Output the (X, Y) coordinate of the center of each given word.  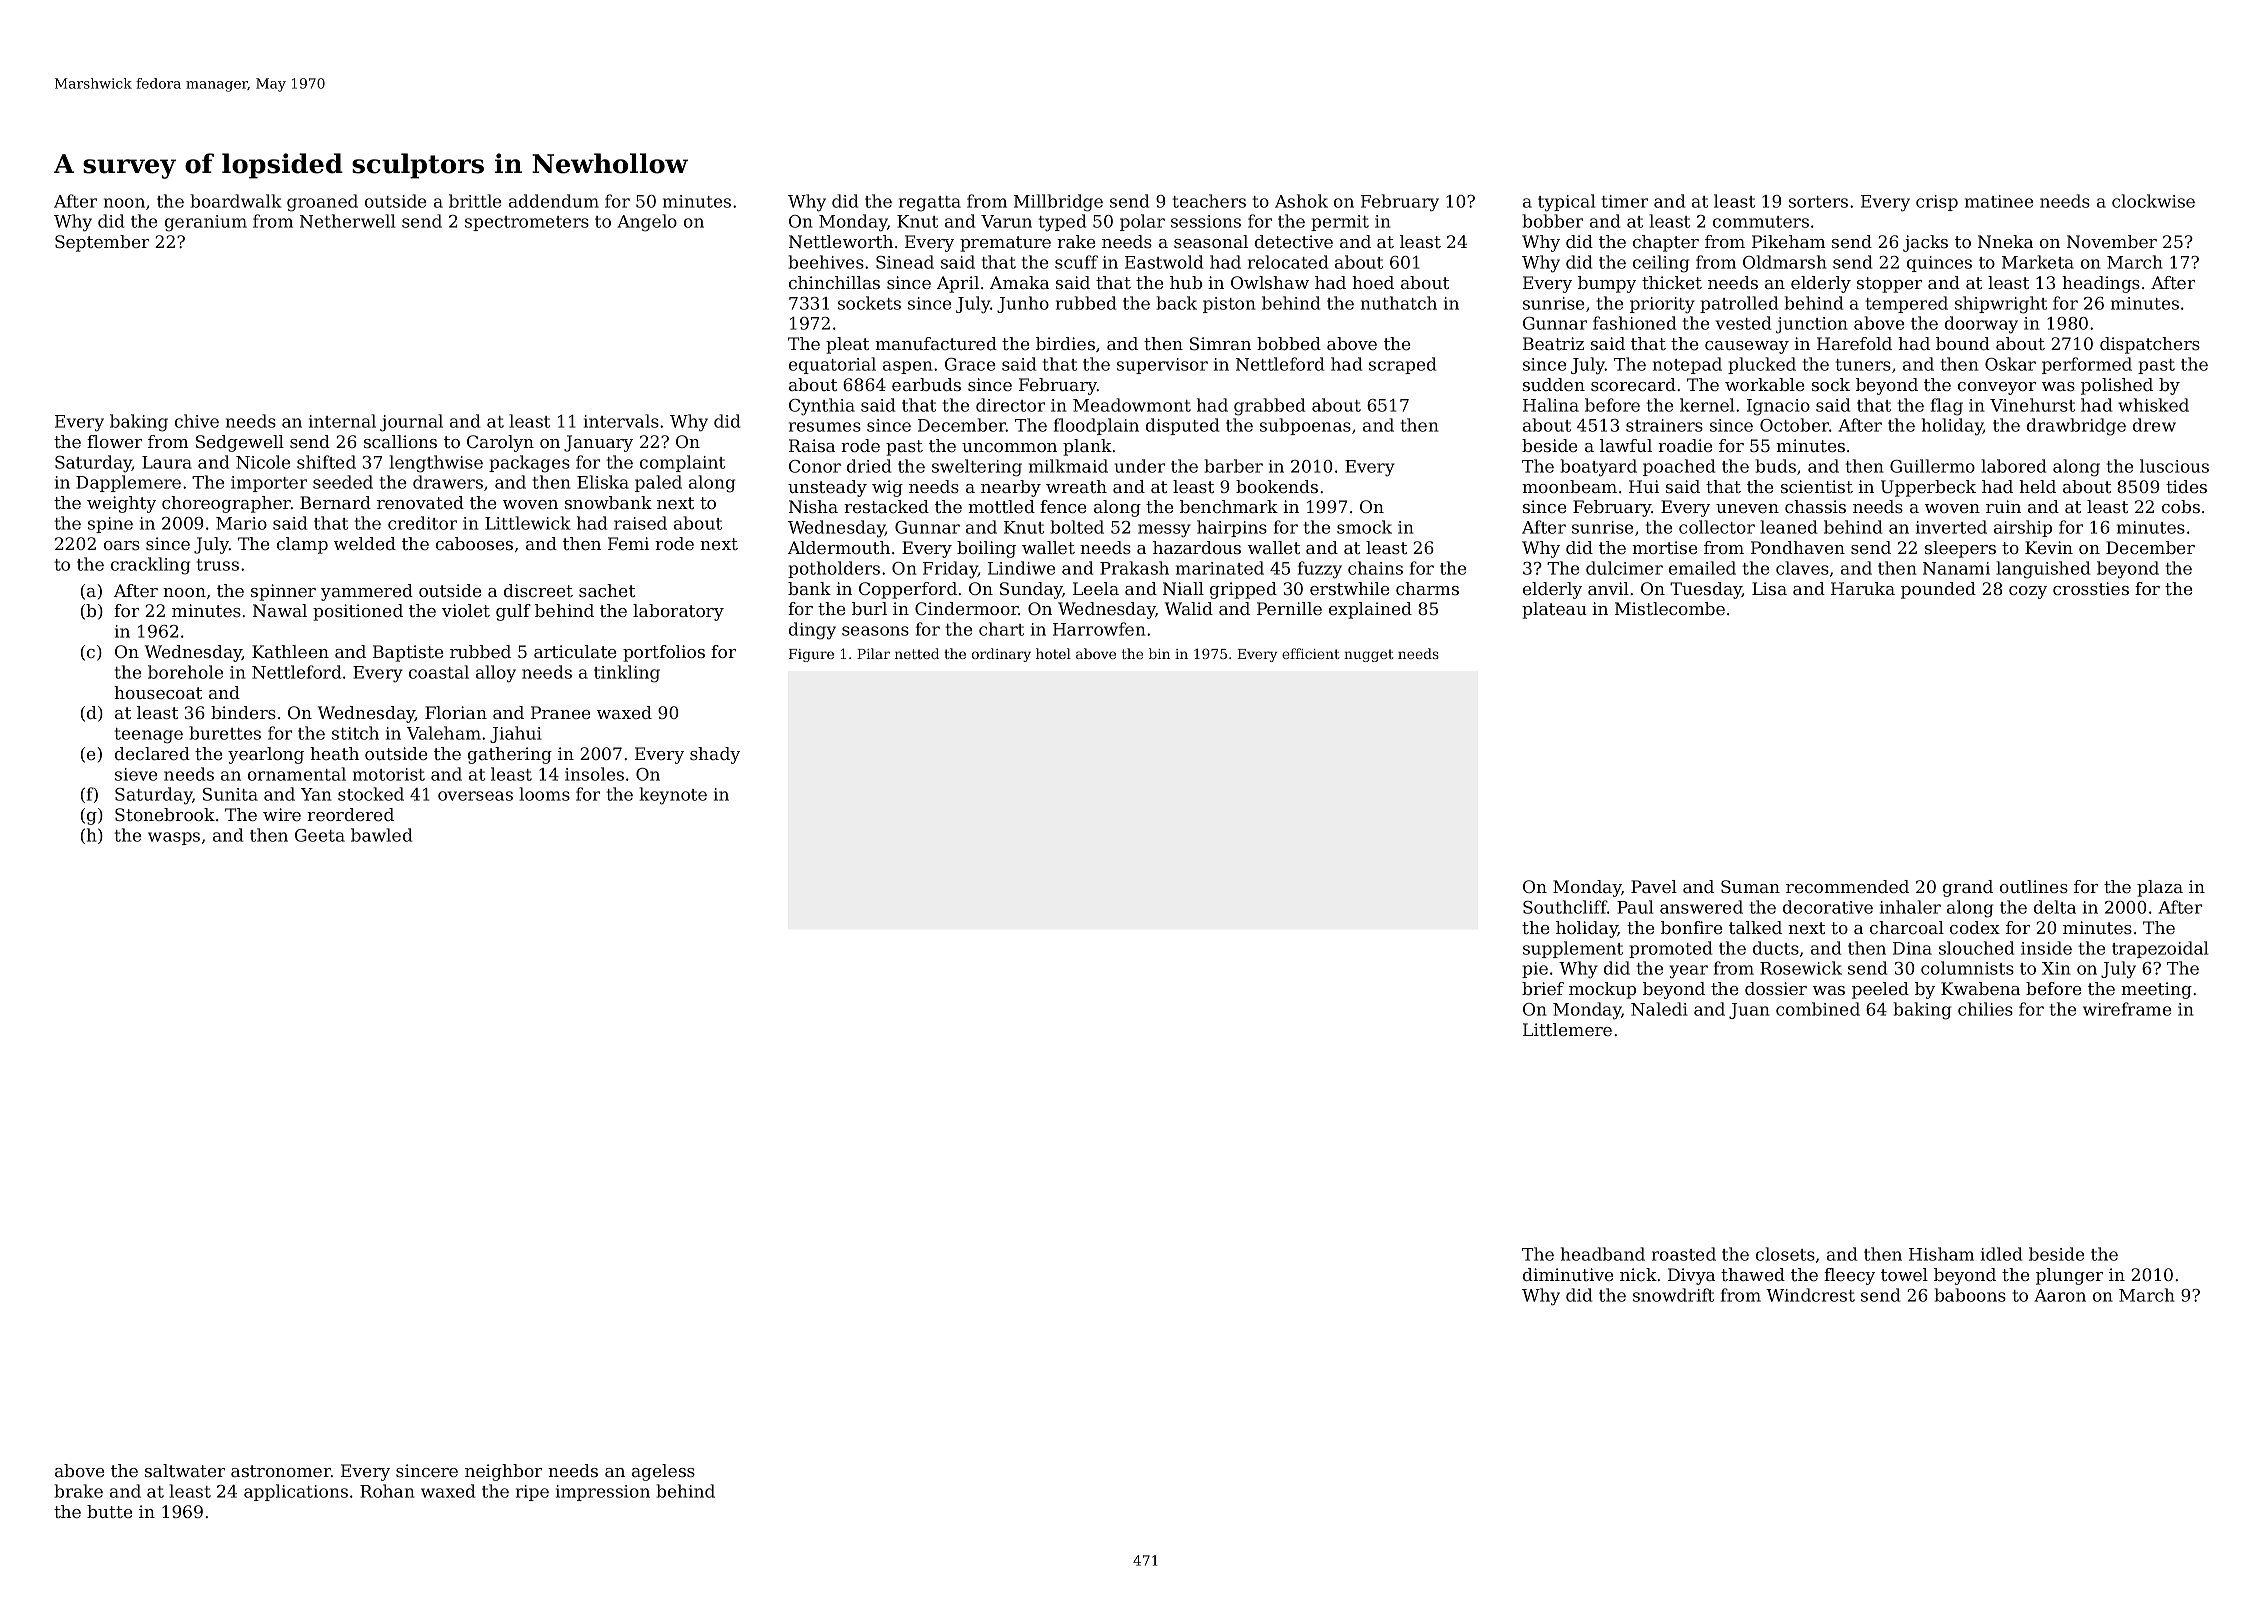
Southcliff (1565, 907)
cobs (2181, 506)
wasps (174, 838)
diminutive (1568, 1274)
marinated (1220, 568)
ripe (532, 1493)
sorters (1818, 202)
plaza (2160, 888)
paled (658, 483)
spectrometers (527, 223)
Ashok (1301, 201)
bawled (381, 835)
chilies (1985, 1009)
